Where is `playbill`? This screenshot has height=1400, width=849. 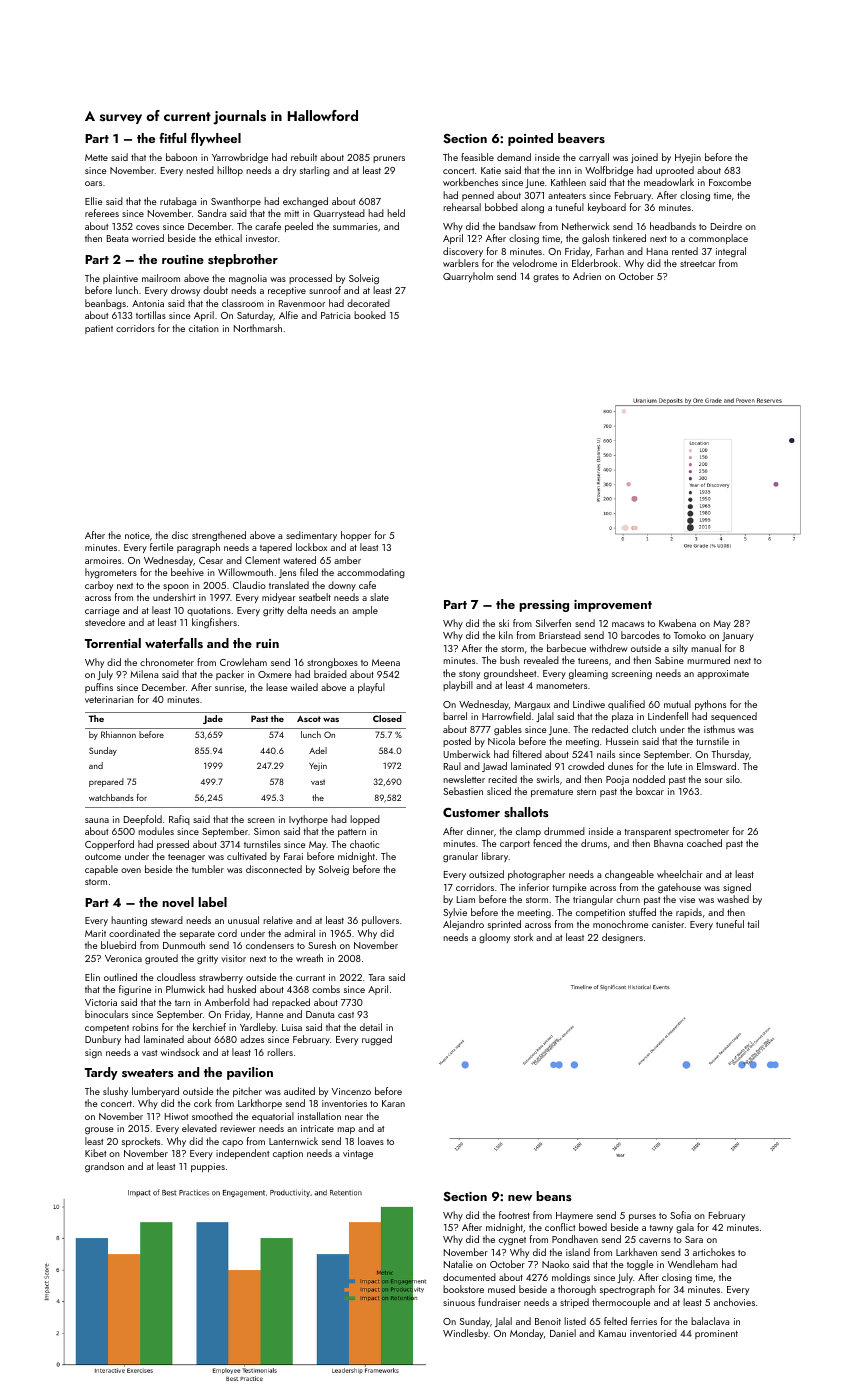 playbill is located at coordinates (458, 686).
